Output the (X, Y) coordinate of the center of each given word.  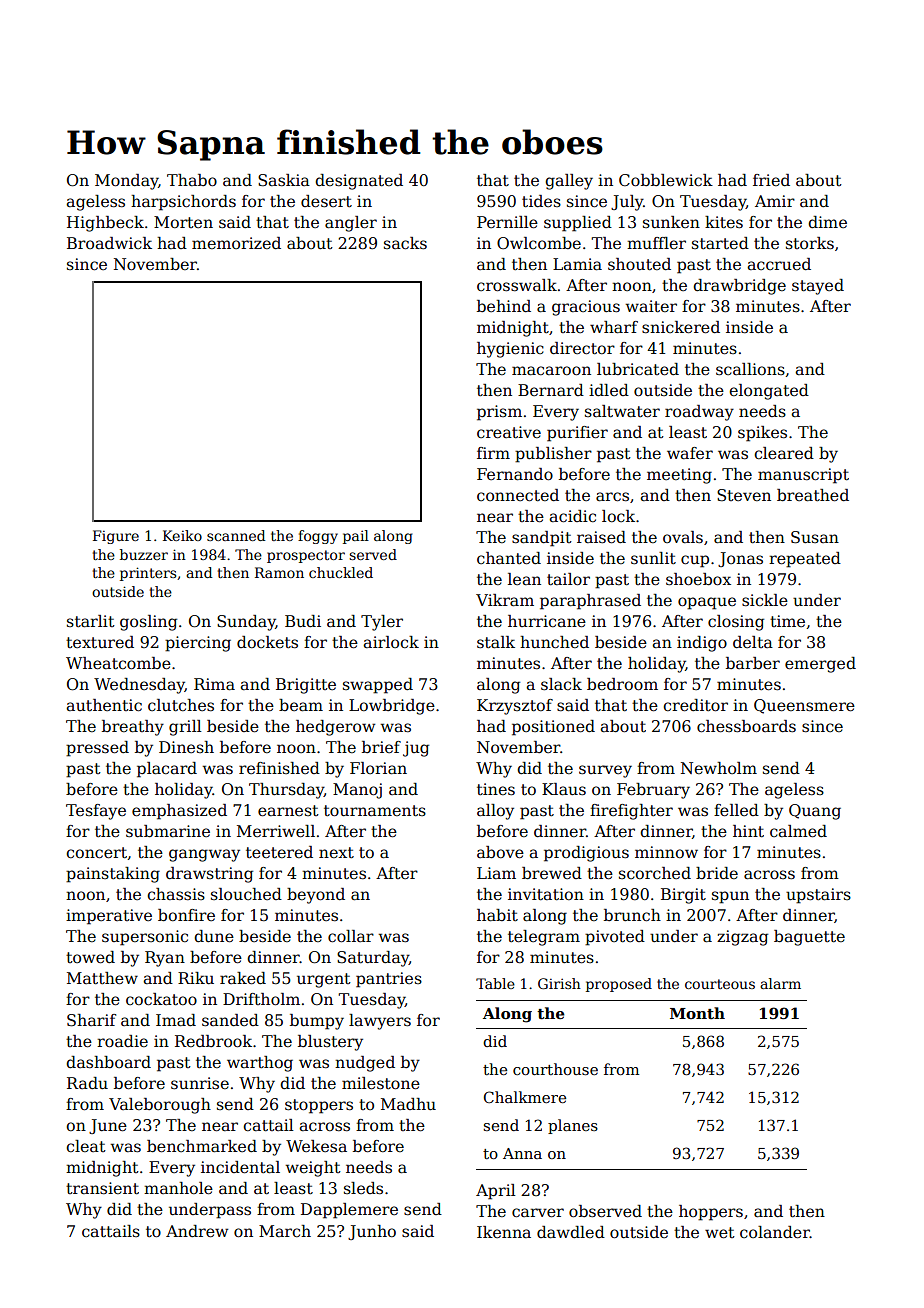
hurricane (547, 621)
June (108, 1126)
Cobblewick (666, 180)
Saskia (284, 180)
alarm (780, 983)
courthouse (555, 1069)
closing (736, 623)
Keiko (182, 535)
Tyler (382, 623)
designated (359, 182)
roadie (122, 1041)
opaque (707, 603)
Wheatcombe (118, 663)
